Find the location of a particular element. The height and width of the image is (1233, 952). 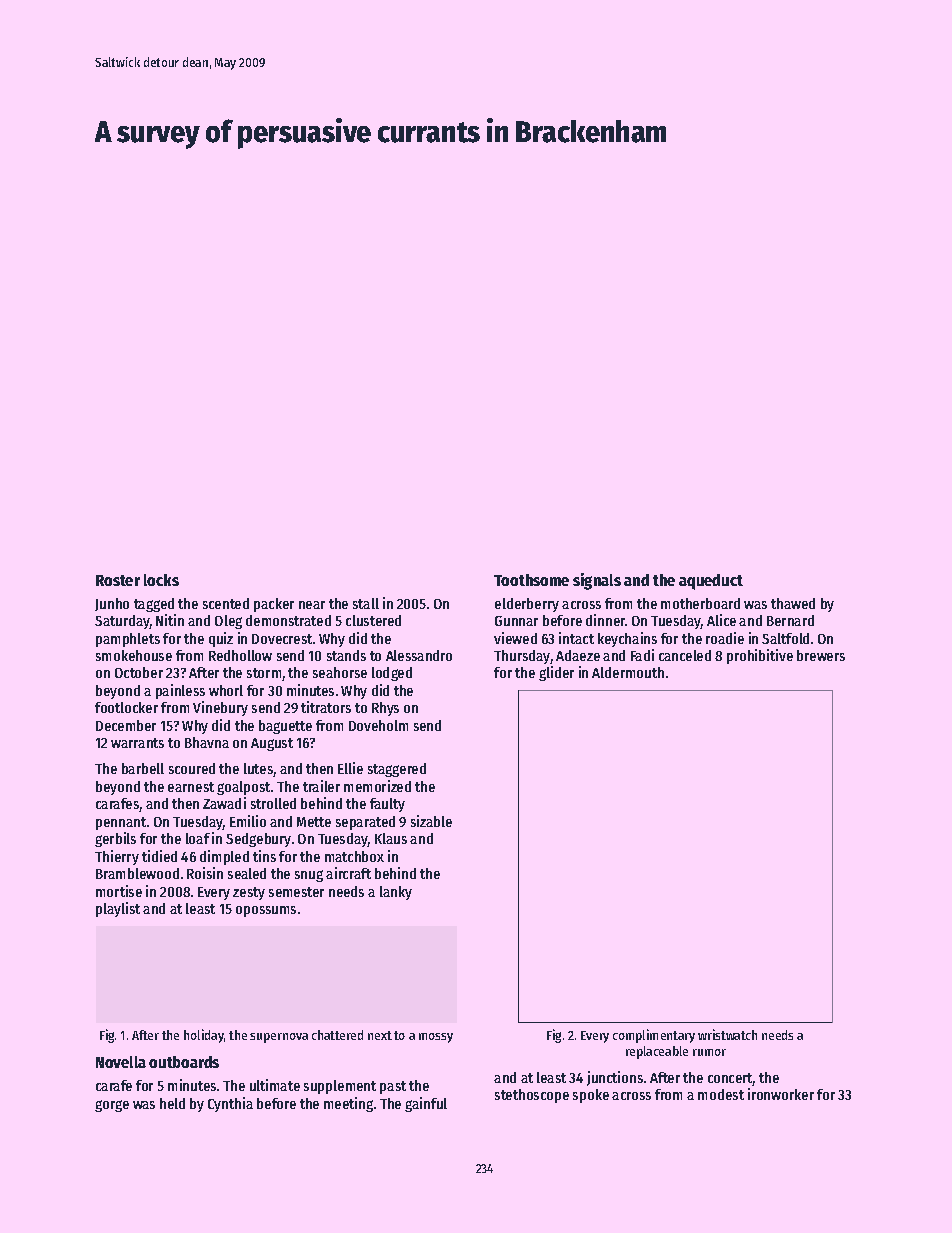

opossums is located at coordinates (266, 911).
